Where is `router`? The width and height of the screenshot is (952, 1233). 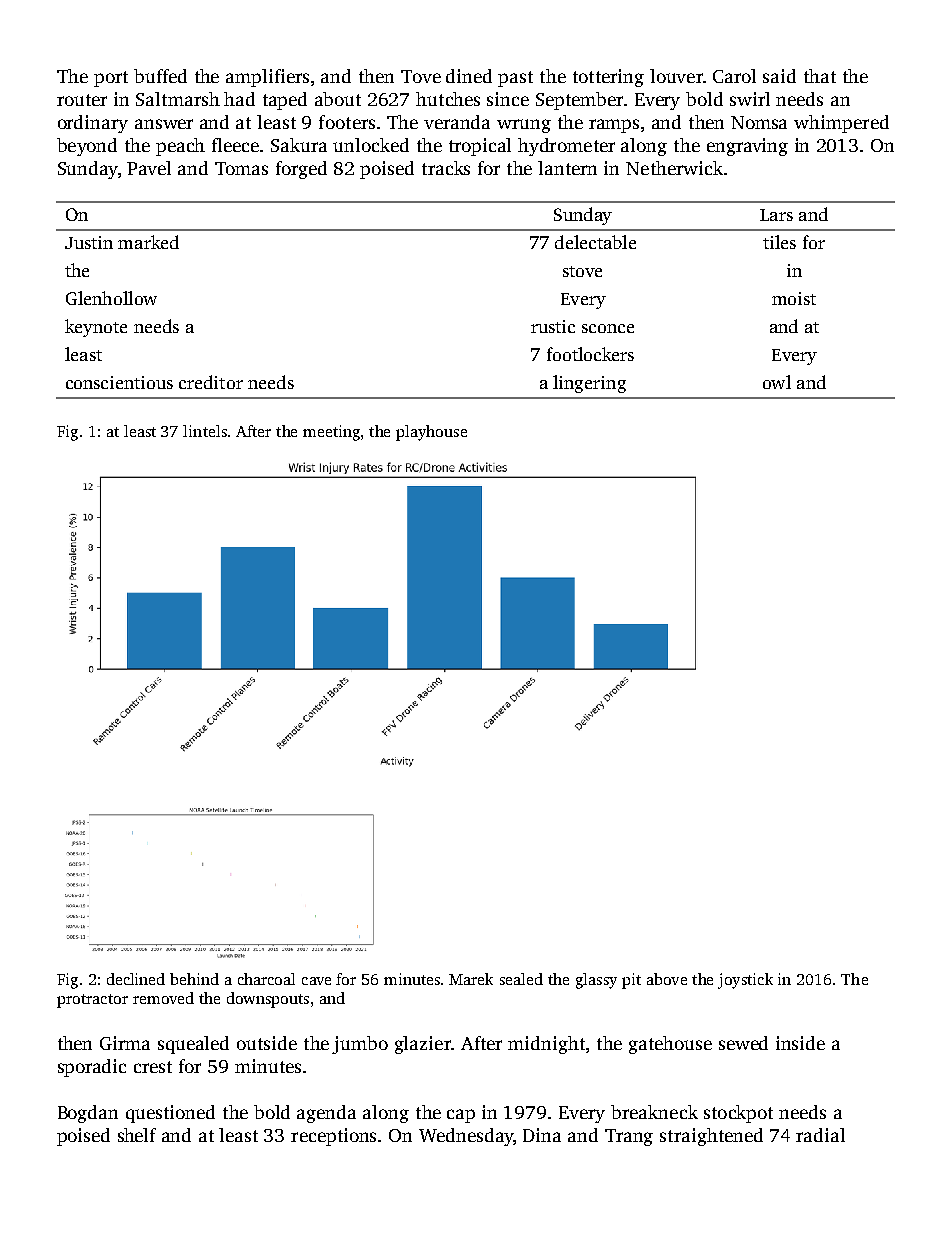
router is located at coordinates (82, 100).
